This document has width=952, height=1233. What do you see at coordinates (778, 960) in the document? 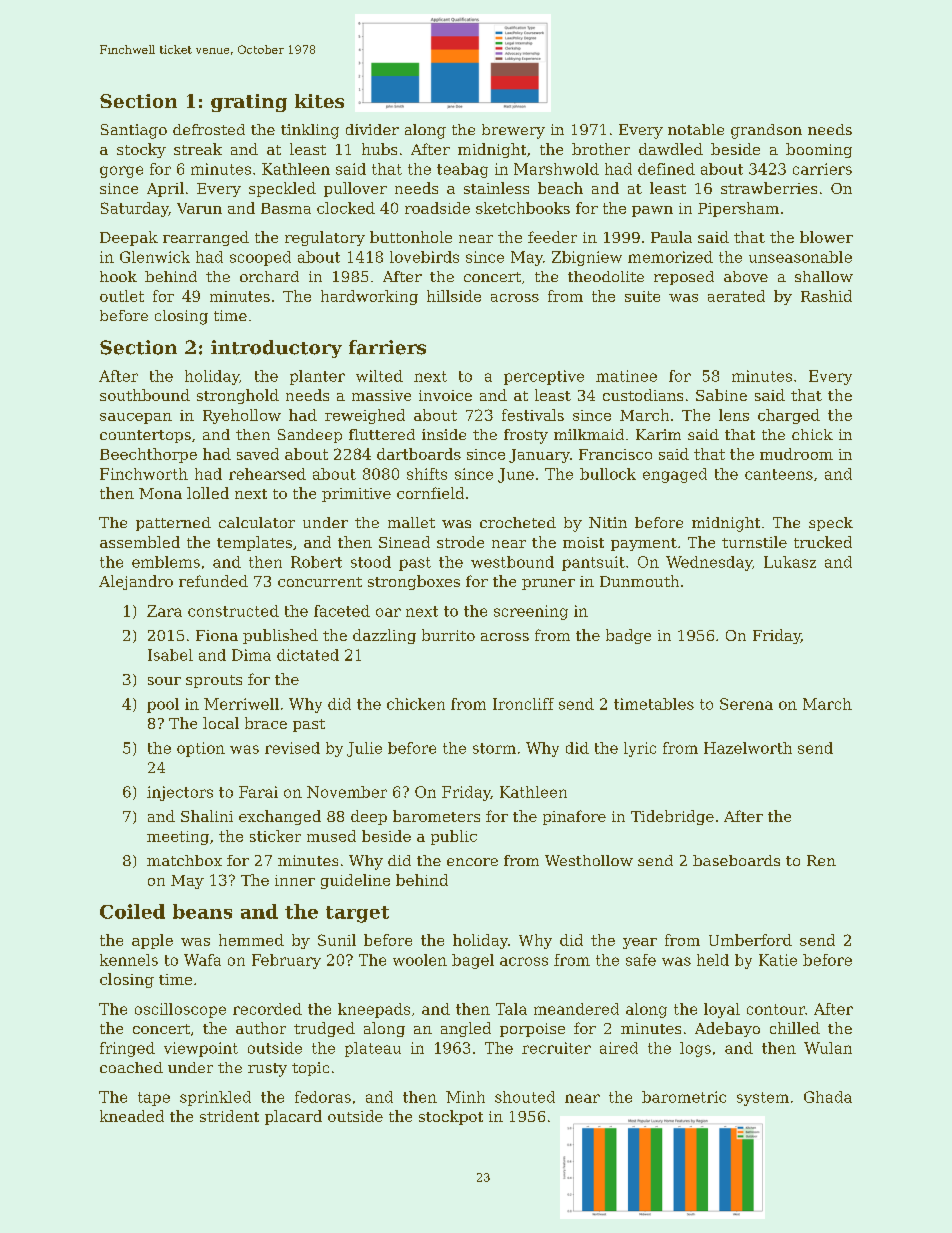
I see `Katie` at bounding box center [778, 960].
